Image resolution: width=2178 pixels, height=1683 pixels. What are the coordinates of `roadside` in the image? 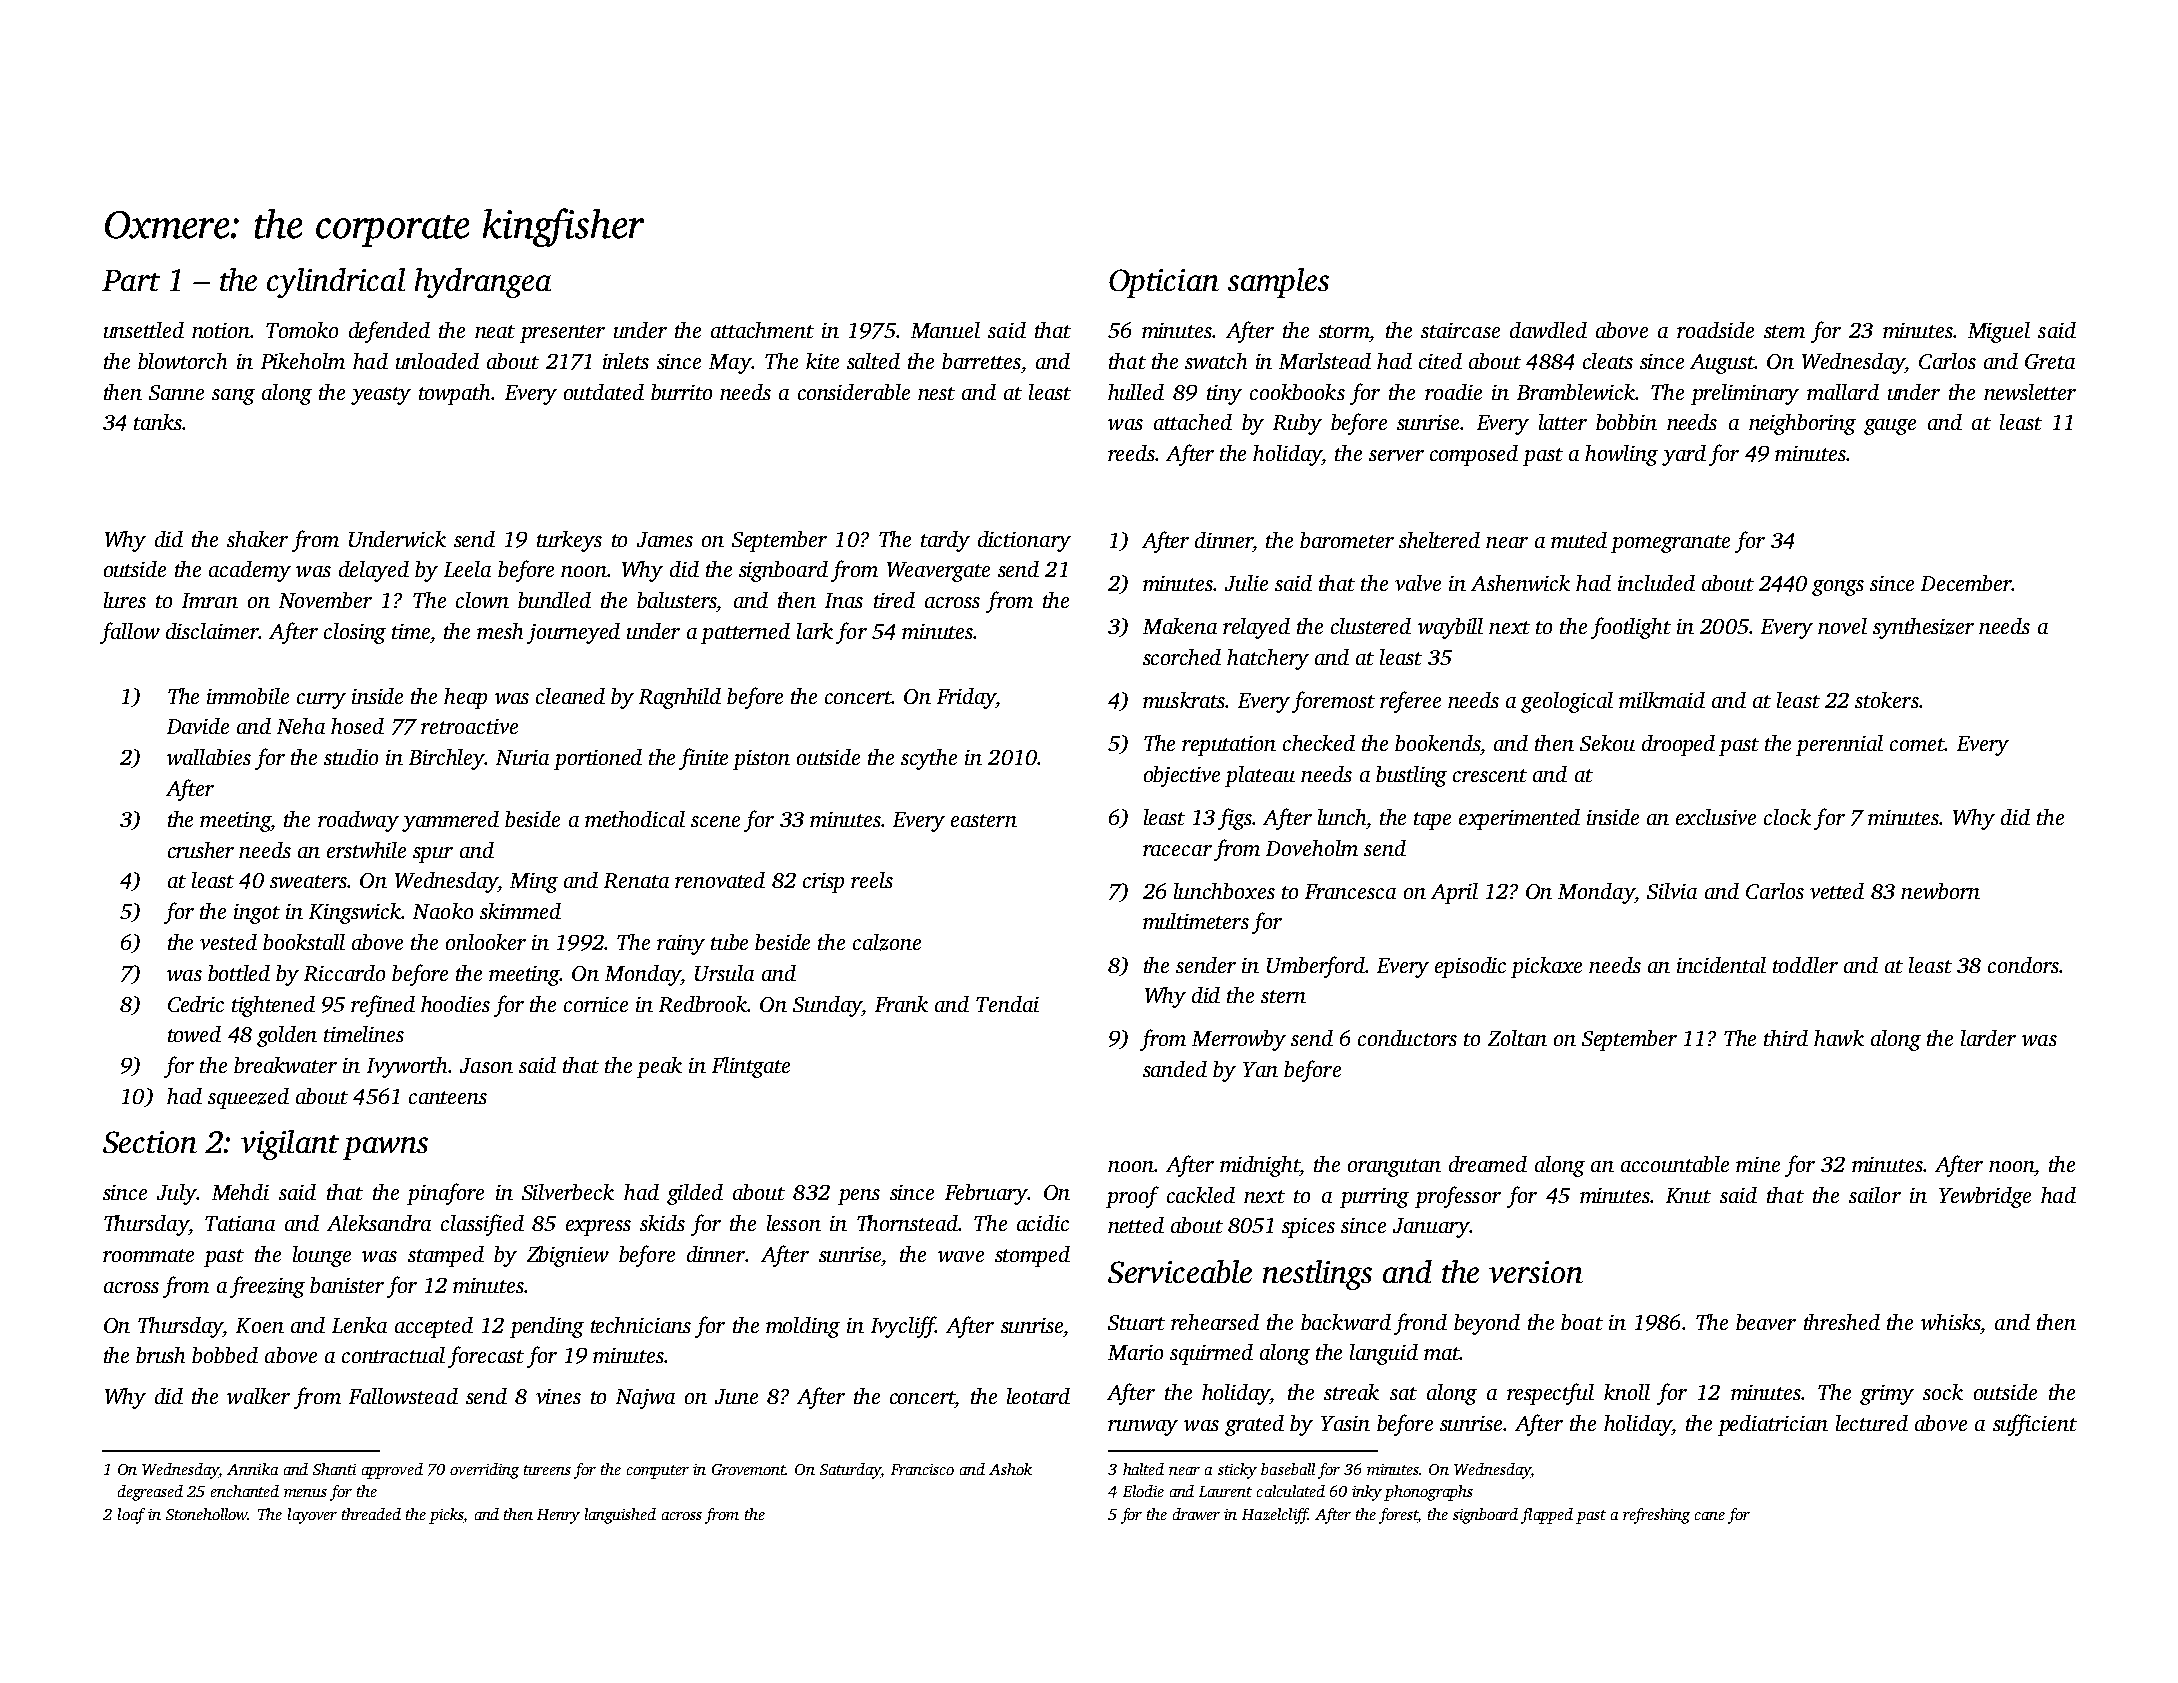 It's located at (1715, 330).
